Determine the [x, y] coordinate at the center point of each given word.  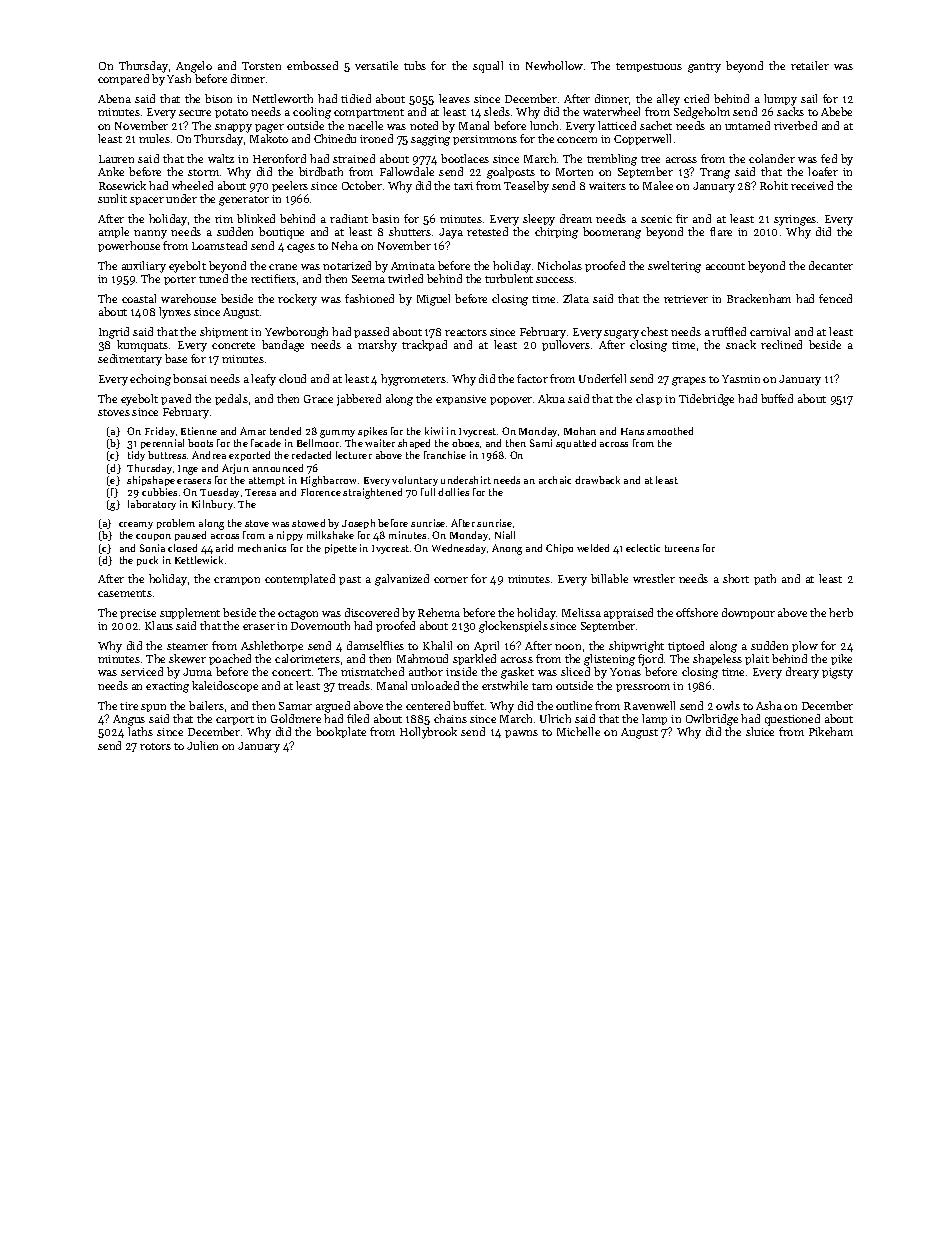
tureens [682, 548]
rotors [155, 746]
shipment [224, 332]
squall [488, 67]
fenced [835, 298]
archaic [555, 480]
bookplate [341, 732]
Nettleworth [283, 98]
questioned [792, 720]
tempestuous [649, 67]
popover [511, 401]
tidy [136, 456]
